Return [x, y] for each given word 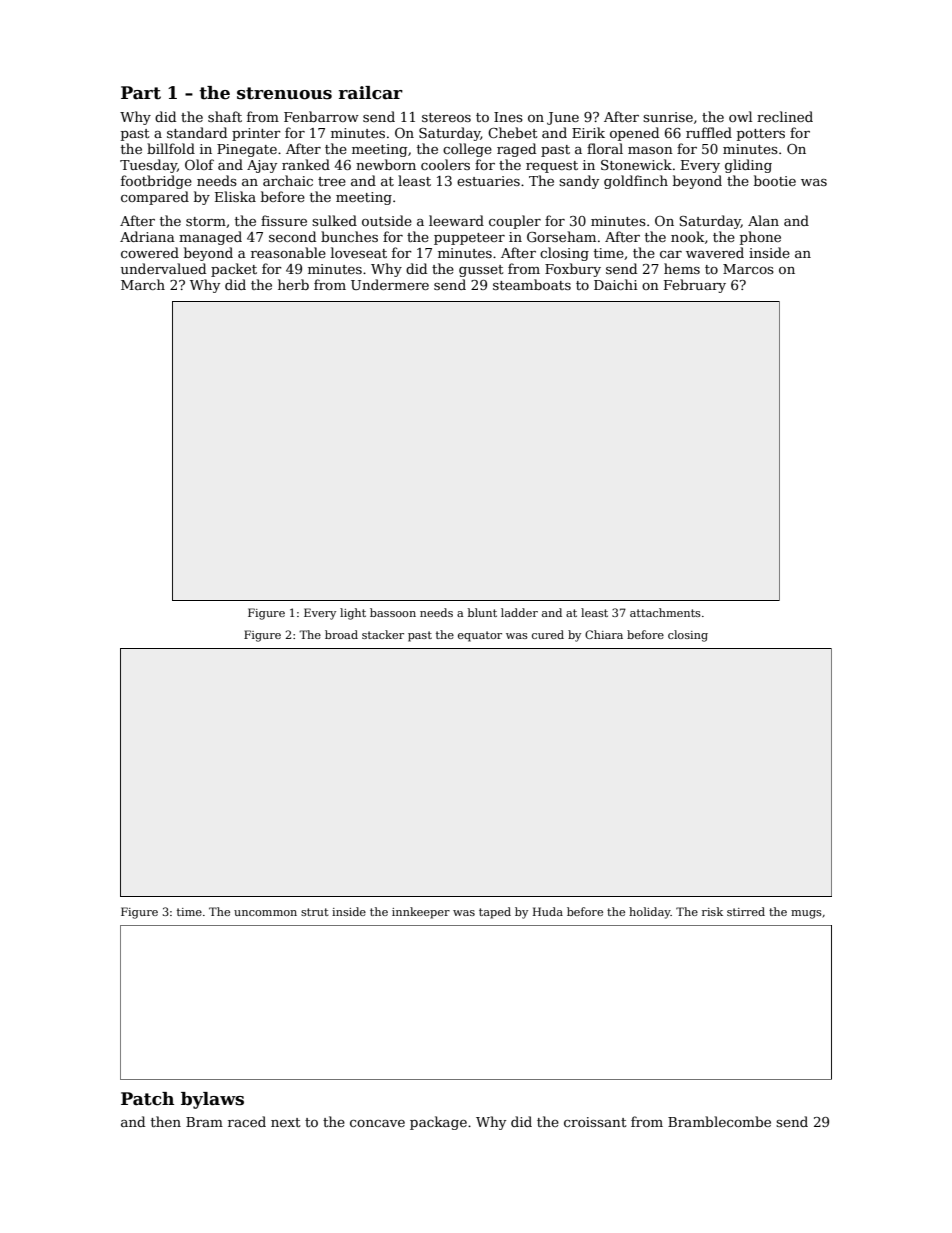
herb [293, 284]
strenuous [284, 93]
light [353, 614]
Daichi [616, 284]
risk [712, 911]
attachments [665, 612]
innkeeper [421, 913]
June [563, 118]
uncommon [265, 913]
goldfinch [636, 182]
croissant [595, 1122]
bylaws [212, 1100]
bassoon [393, 612]
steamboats [532, 284]
